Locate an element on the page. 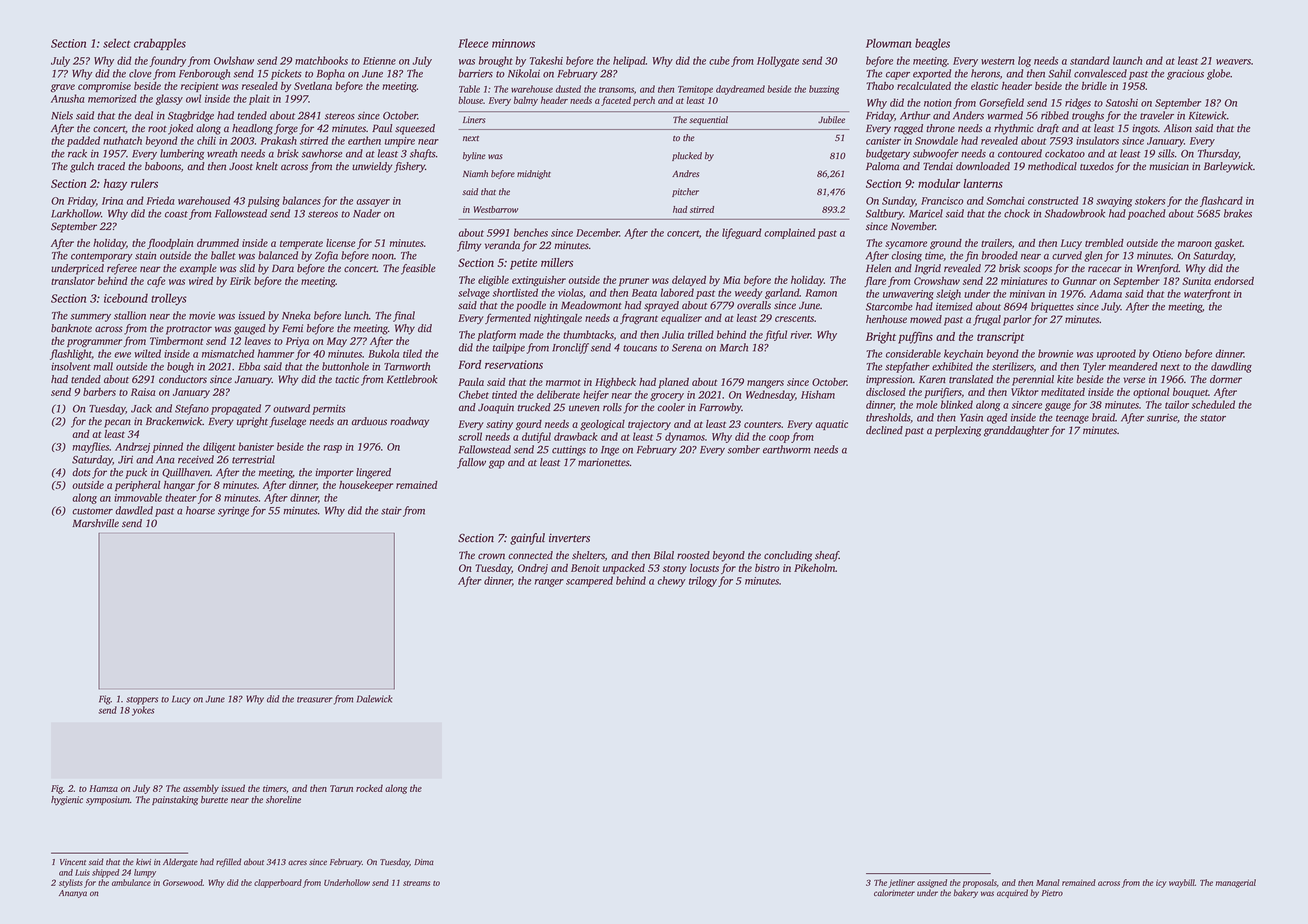  scroll is located at coordinates (470, 436).
